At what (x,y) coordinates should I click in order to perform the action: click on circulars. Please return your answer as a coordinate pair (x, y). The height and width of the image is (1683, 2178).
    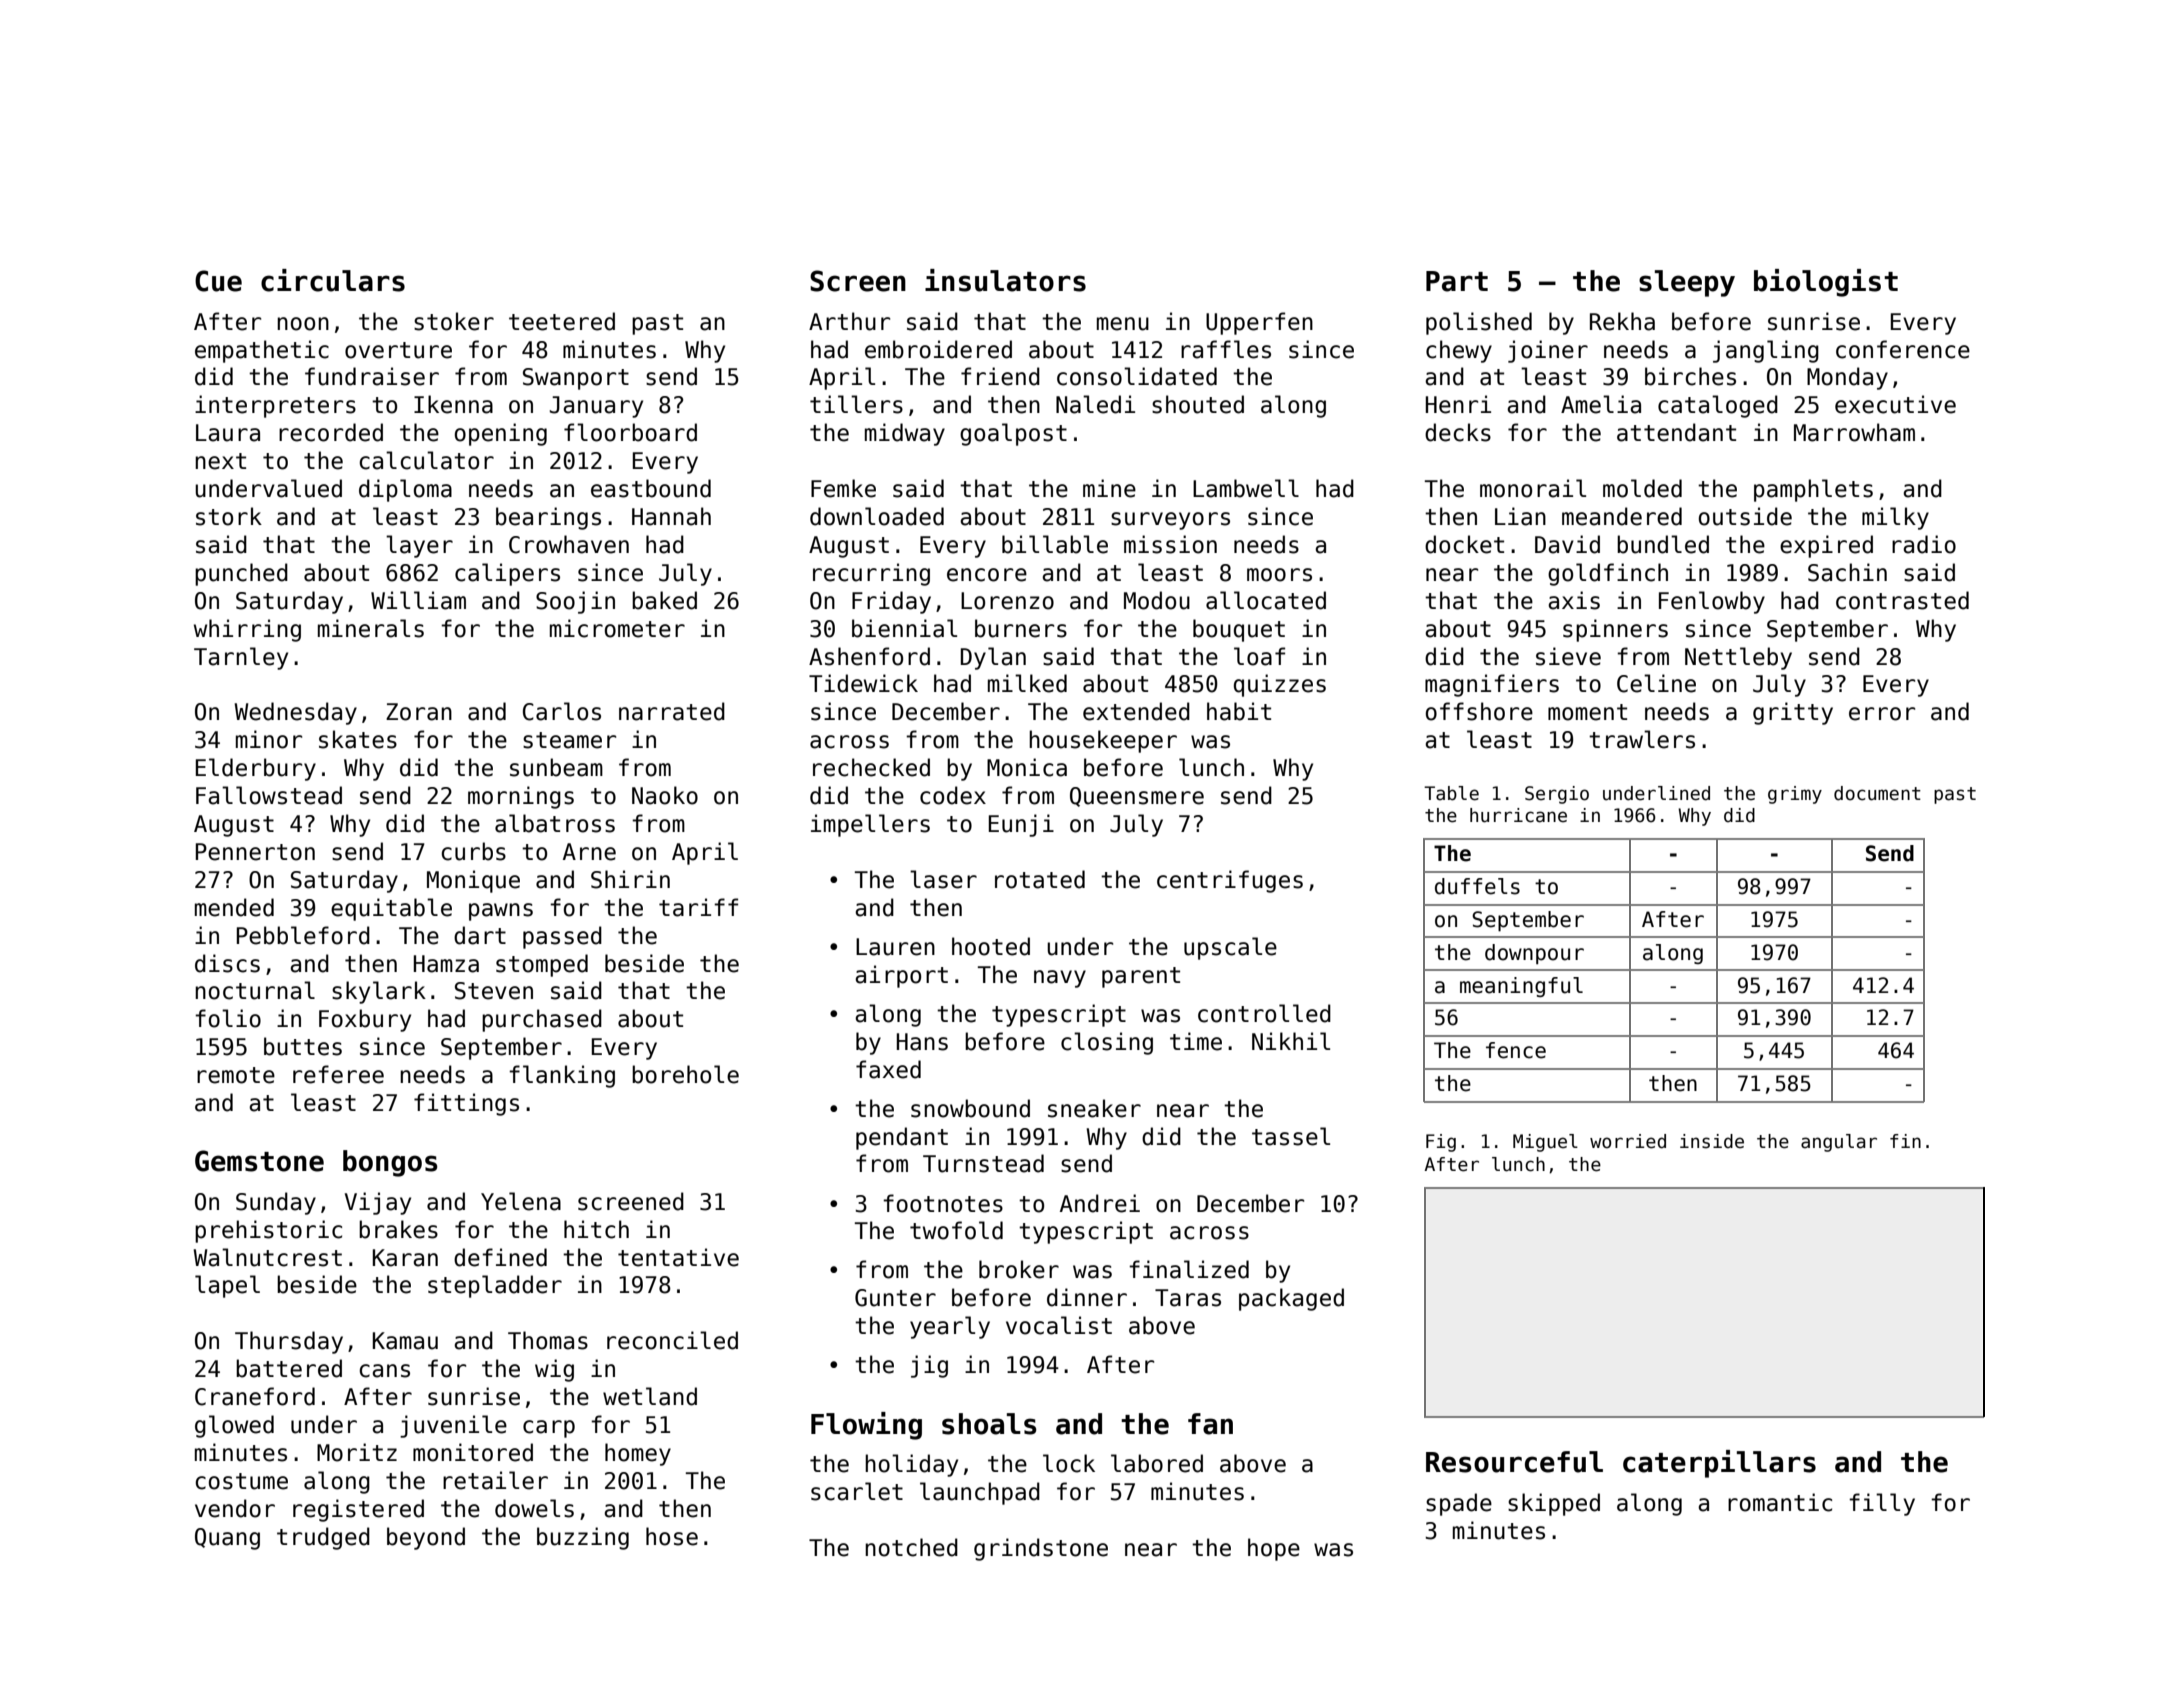
    Looking at the image, I should click on (333, 280).
